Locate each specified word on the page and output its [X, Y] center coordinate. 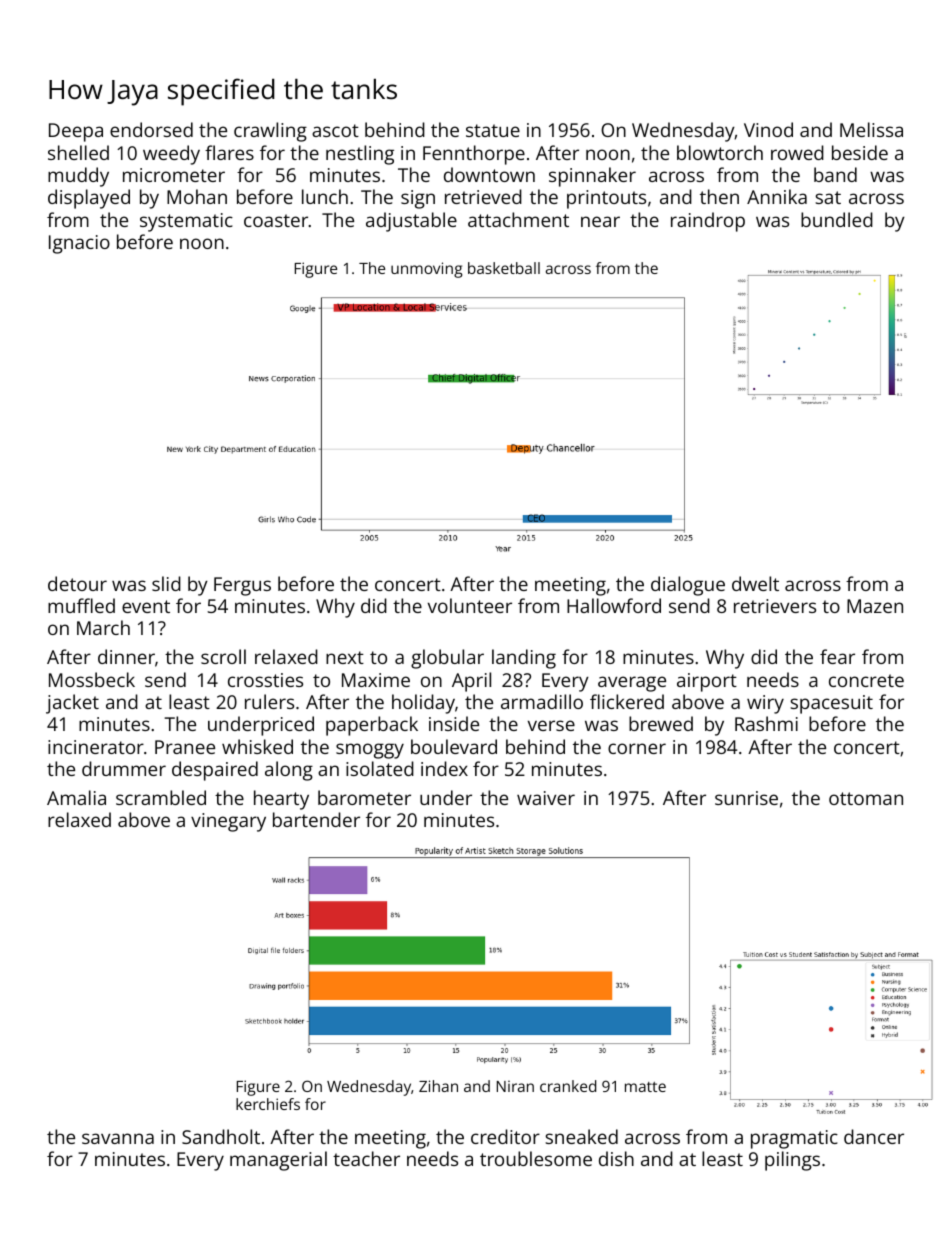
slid [166, 583]
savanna [118, 1138]
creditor [505, 1136]
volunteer [470, 605]
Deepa [76, 132]
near [600, 221]
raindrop [708, 222]
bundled [837, 219]
